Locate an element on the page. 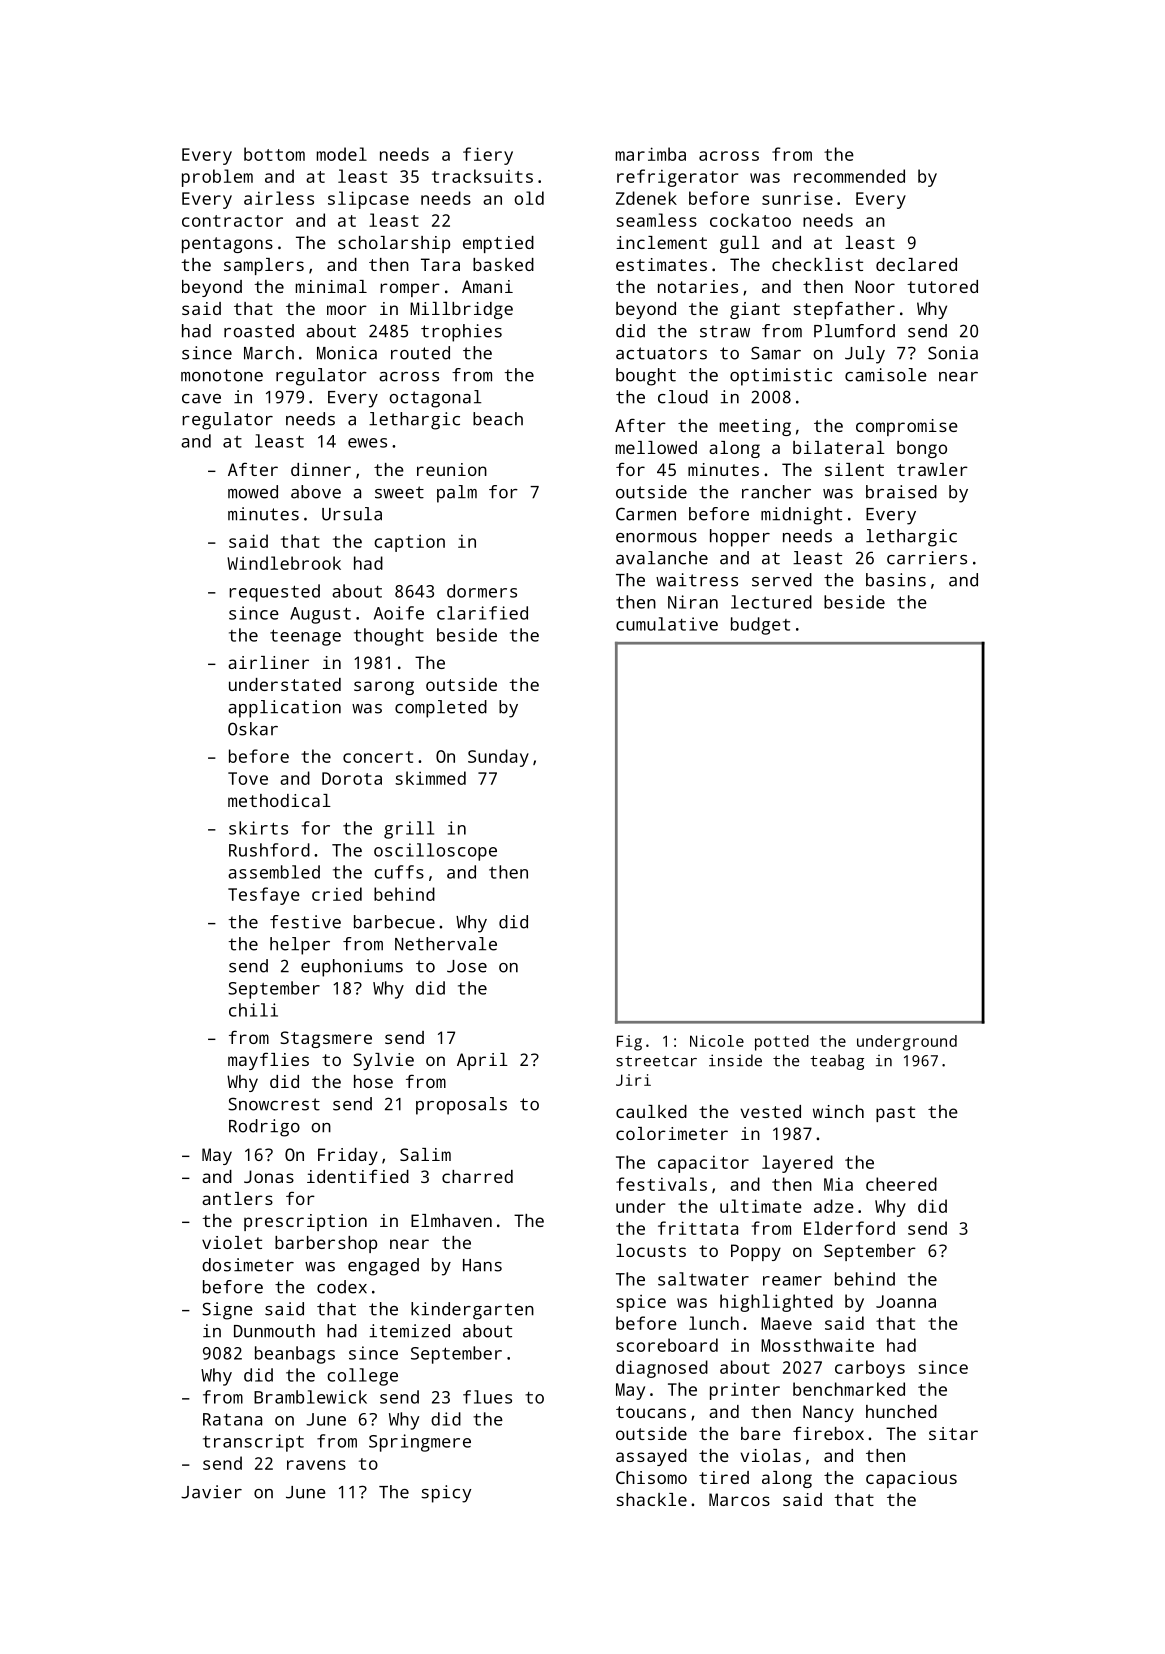 The width and height of the page is (1165, 1654). model is located at coordinates (342, 154).
